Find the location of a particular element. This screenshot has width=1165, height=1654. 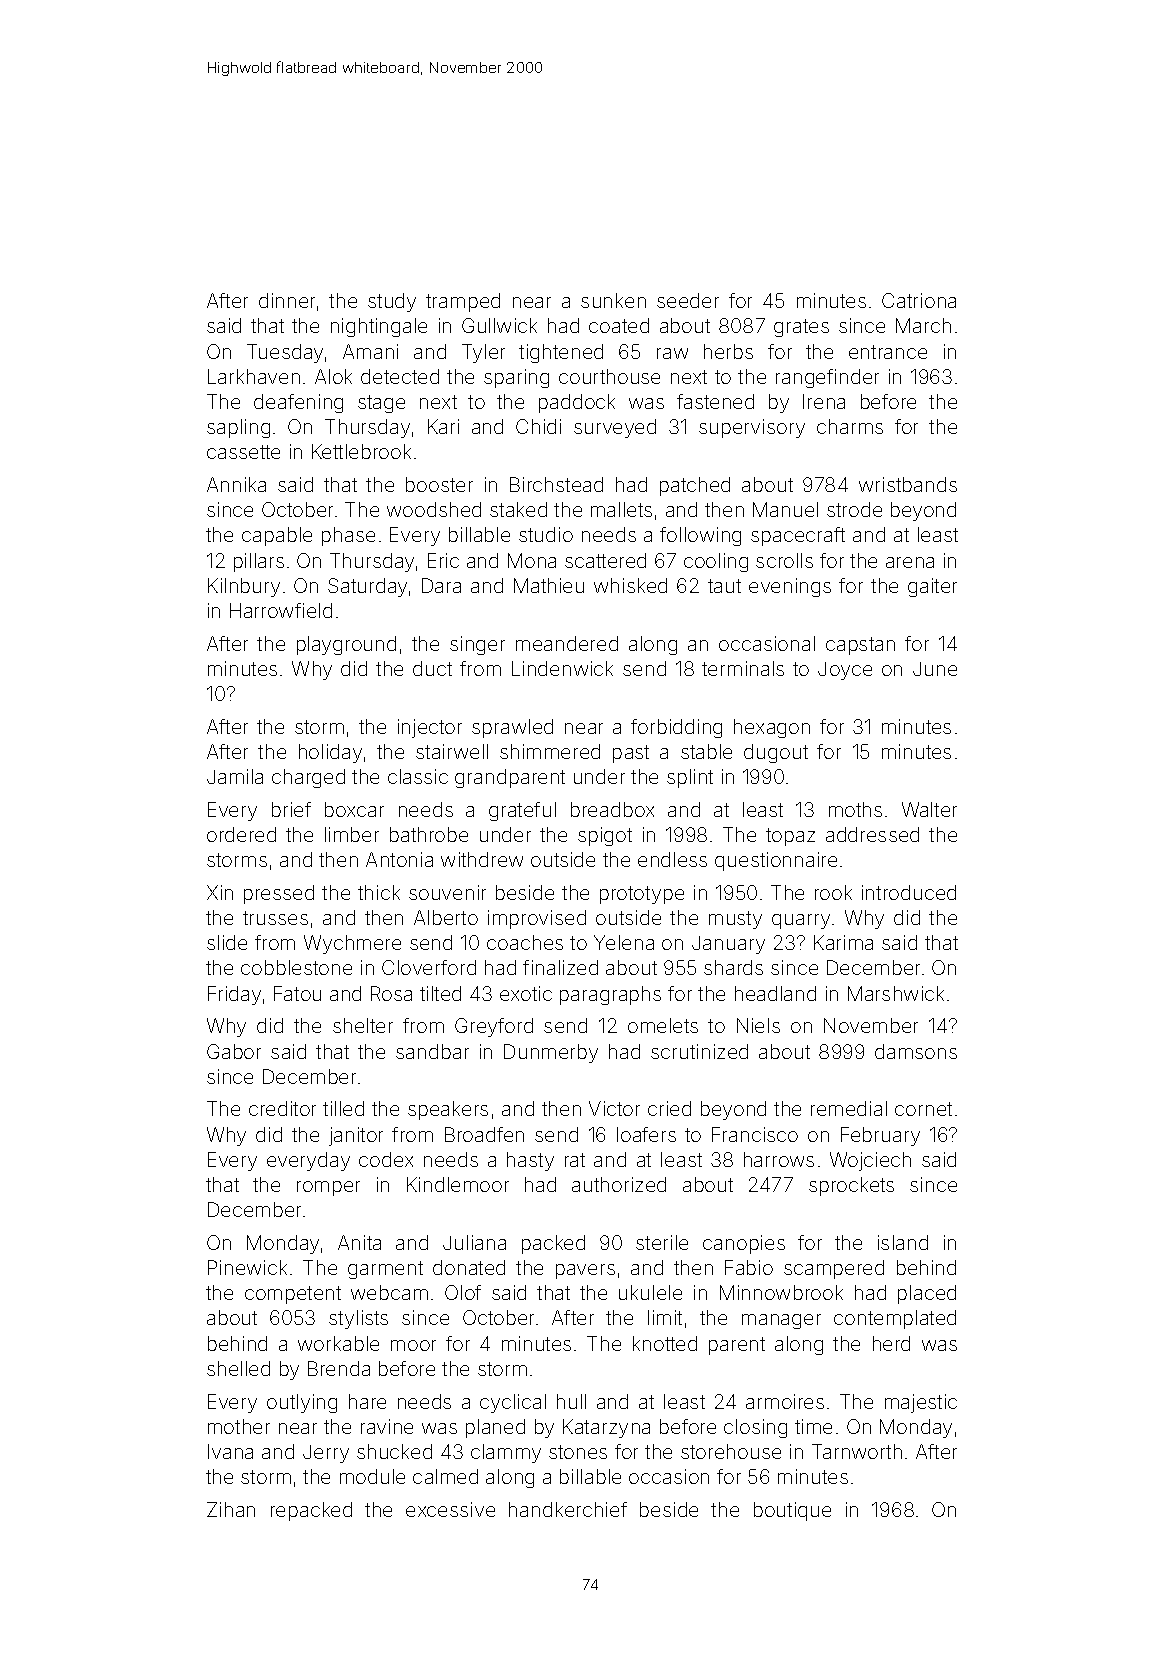

exotic is located at coordinates (526, 993).
